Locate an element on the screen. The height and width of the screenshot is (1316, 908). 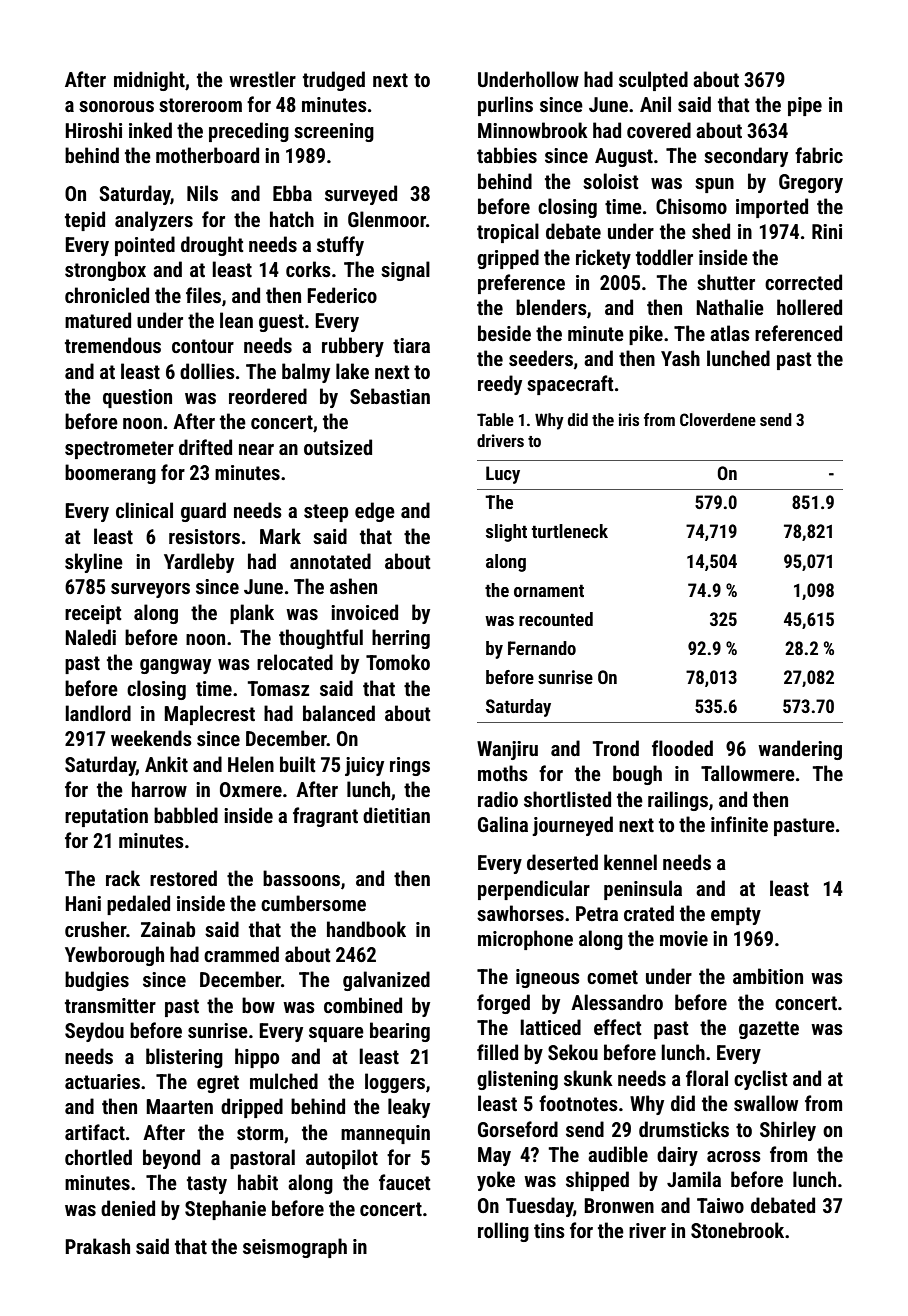
trudged is located at coordinates (334, 81).
